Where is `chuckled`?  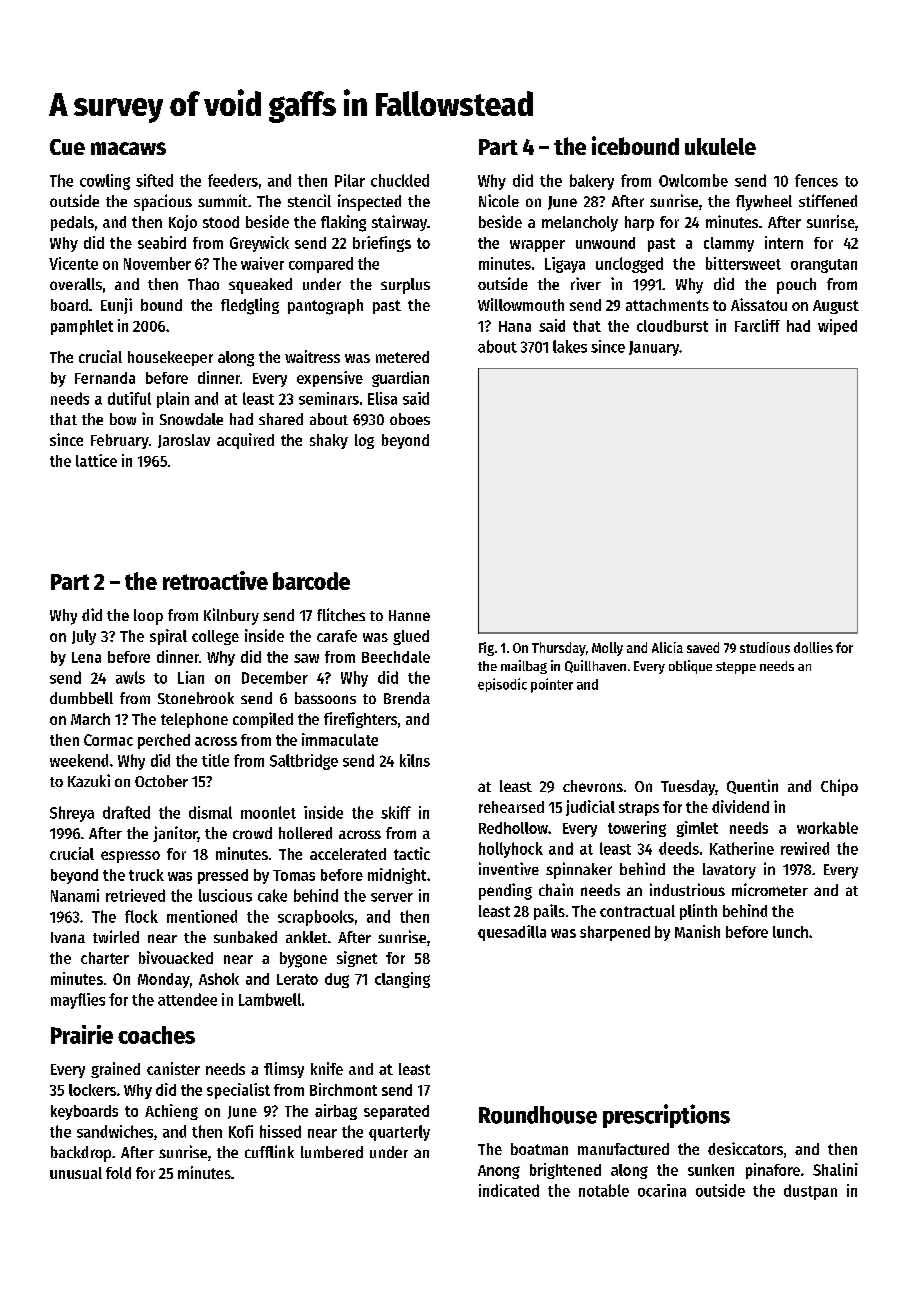
chuckled is located at coordinates (400, 180).
